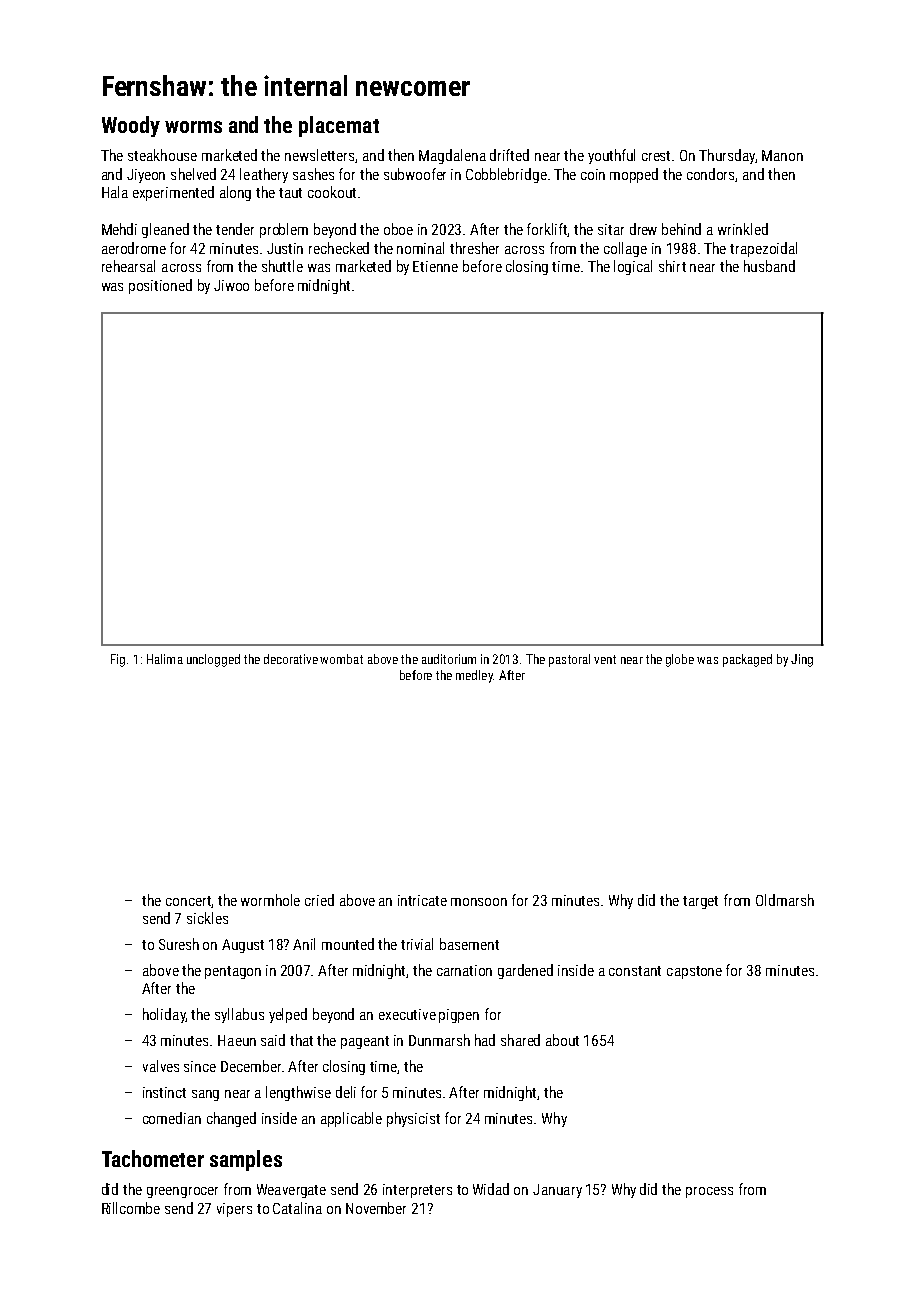  Describe the element at coordinates (118, 660) in the image. I see `Fig` at that location.
